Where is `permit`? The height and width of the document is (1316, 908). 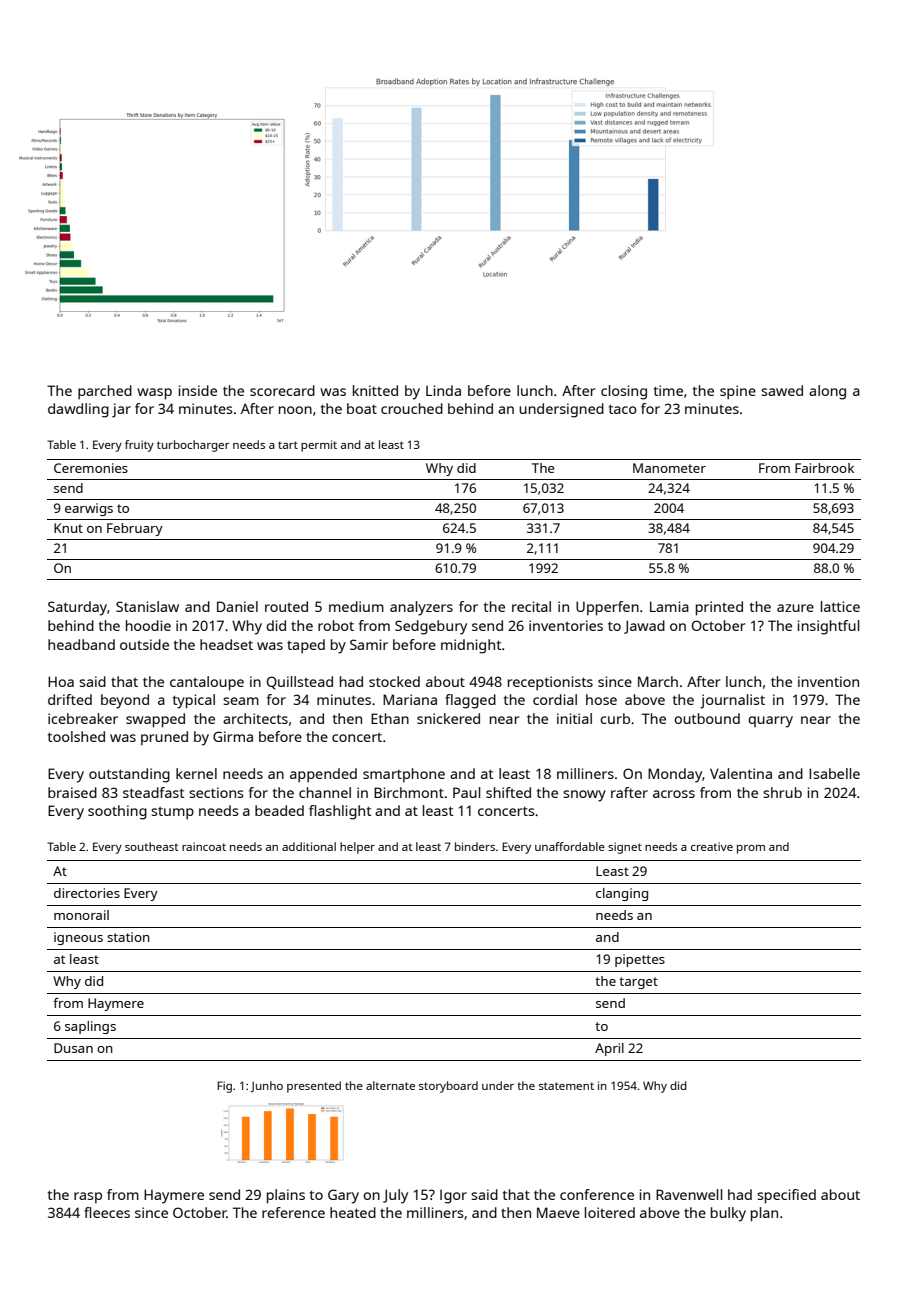 permit is located at coordinates (319, 446).
